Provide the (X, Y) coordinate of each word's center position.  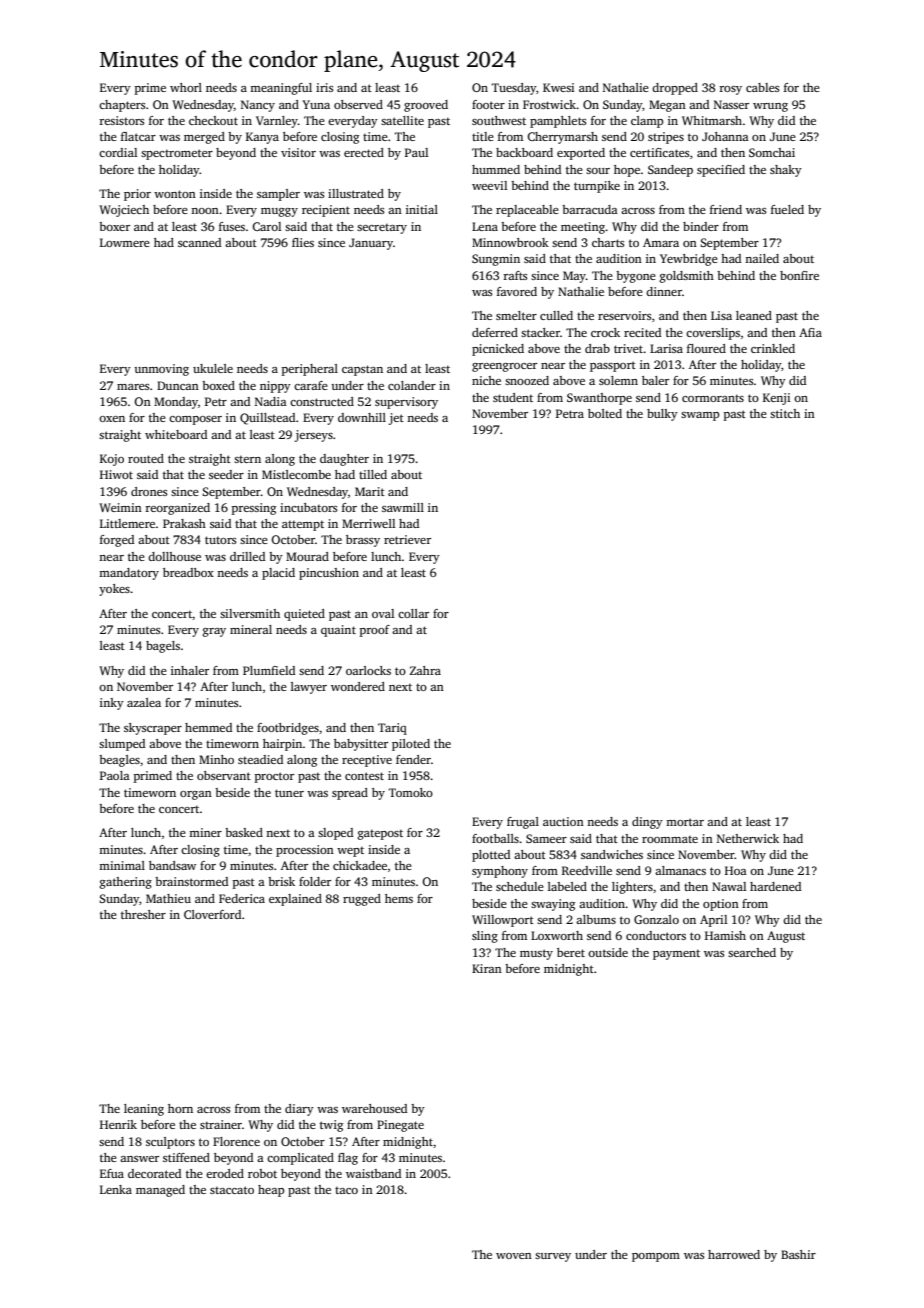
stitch (785, 413)
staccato (232, 1190)
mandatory (129, 574)
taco (346, 1190)
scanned (199, 242)
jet (396, 419)
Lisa (721, 315)
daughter (344, 460)
